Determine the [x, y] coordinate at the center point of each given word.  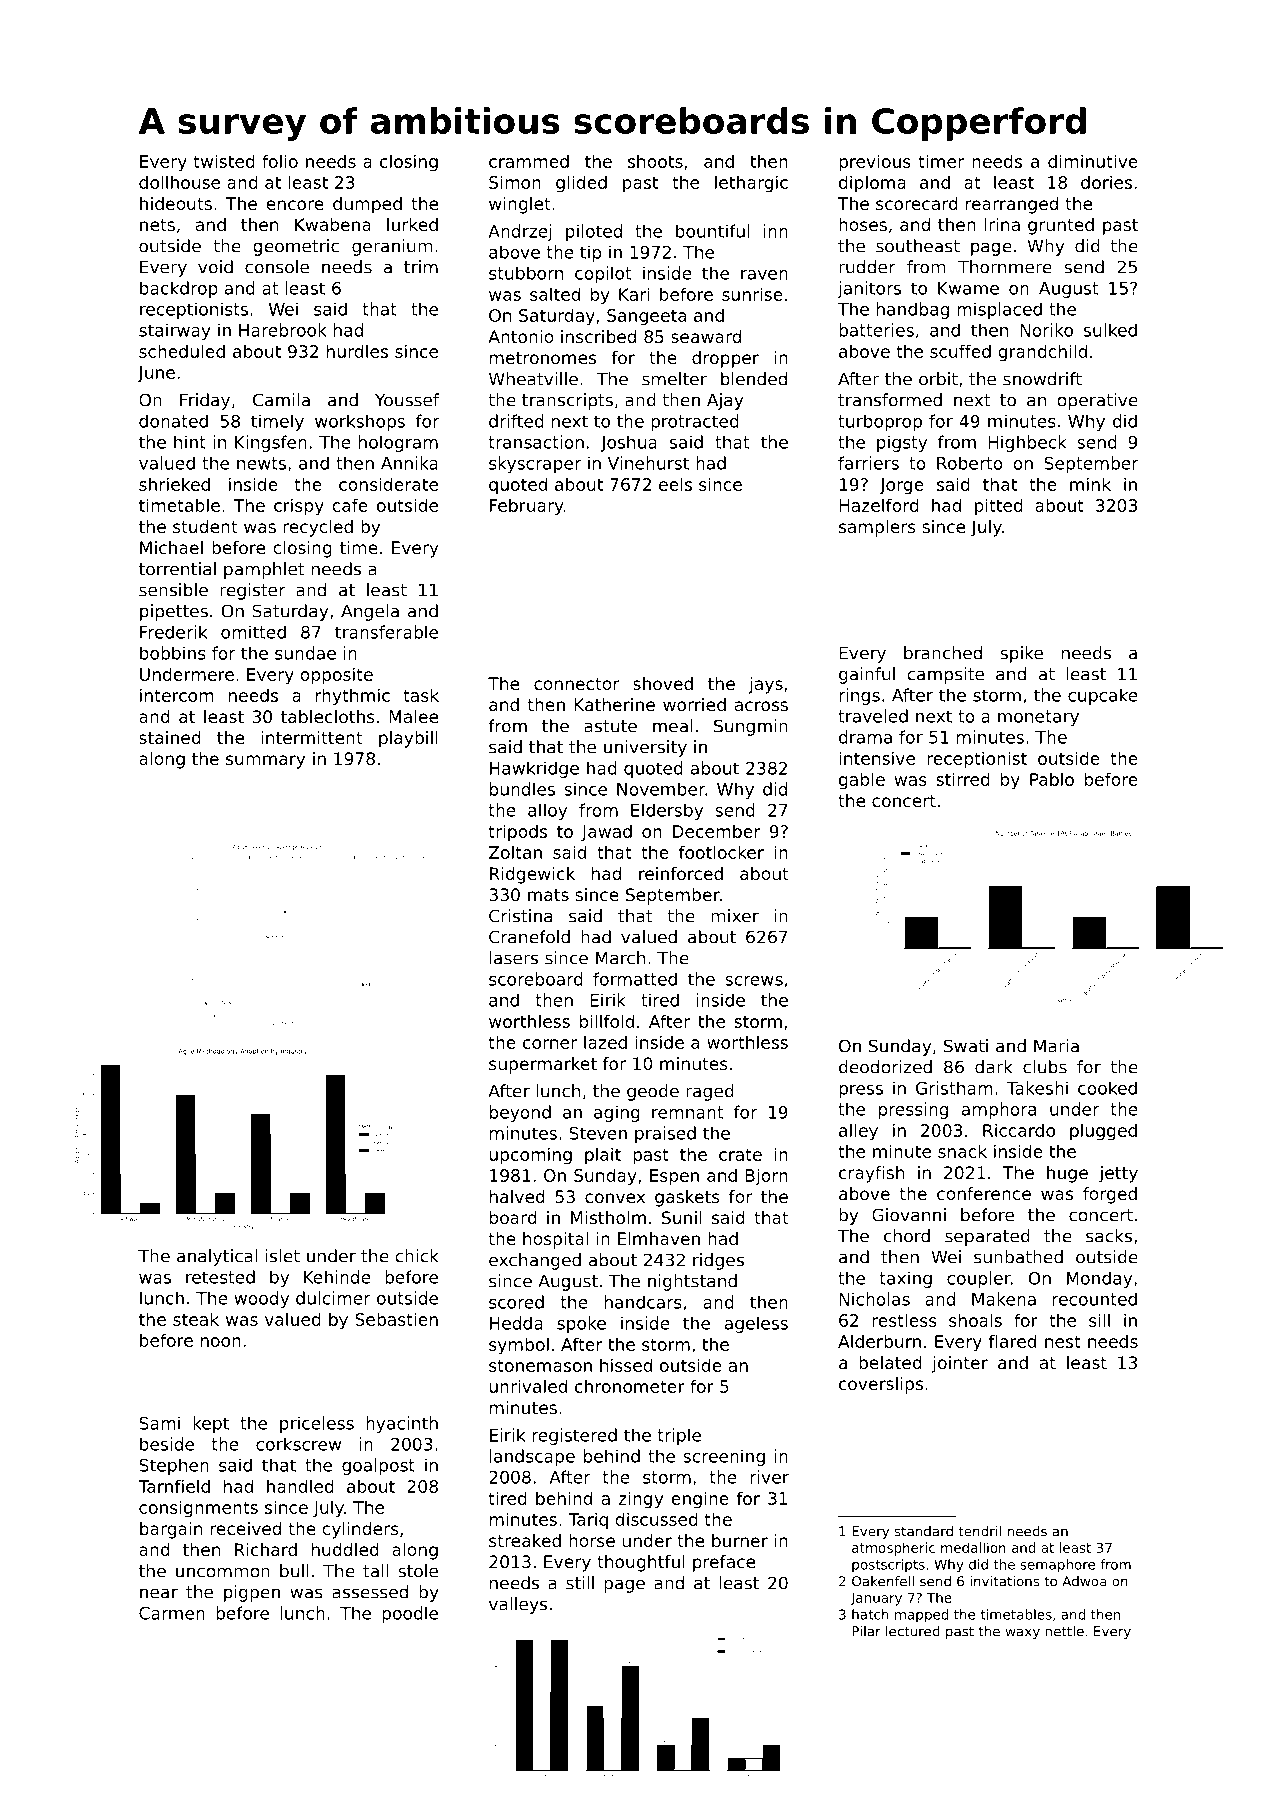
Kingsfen [271, 443]
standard [923, 1531]
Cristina [520, 916]
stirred [963, 779]
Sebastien [396, 1319]
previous [875, 163]
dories [1106, 182]
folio [280, 161]
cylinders [360, 1530]
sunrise [752, 294]
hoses [863, 224]
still [580, 1583]
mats [548, 895]
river [770, 1477]
